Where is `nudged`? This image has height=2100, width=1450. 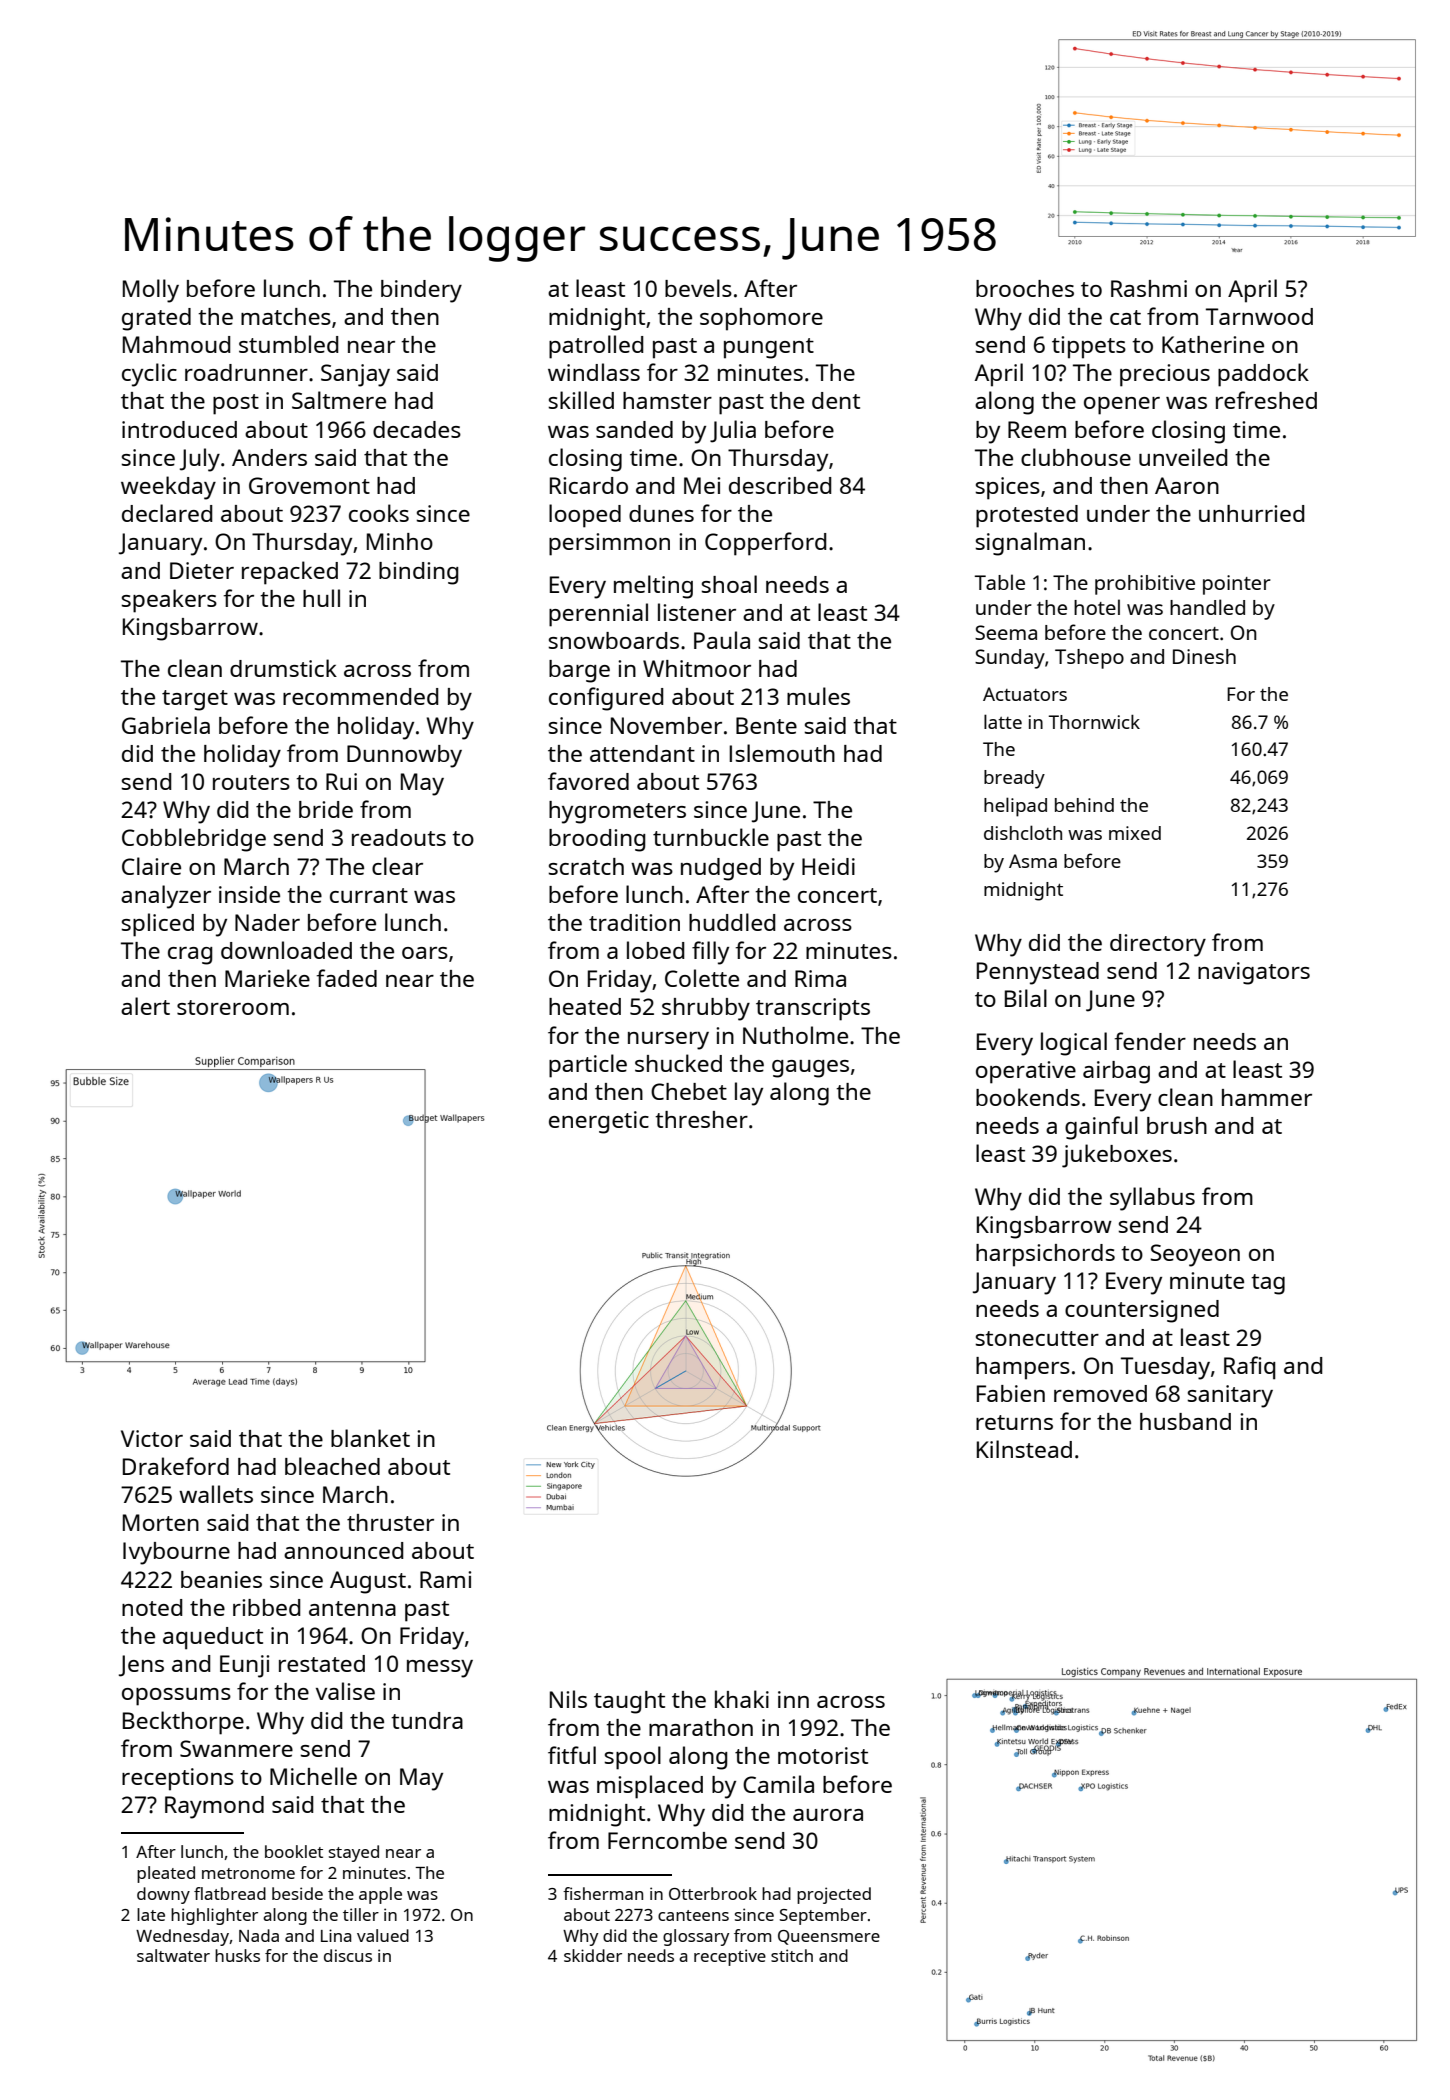
nudged is located at coordinates (721, 869).
